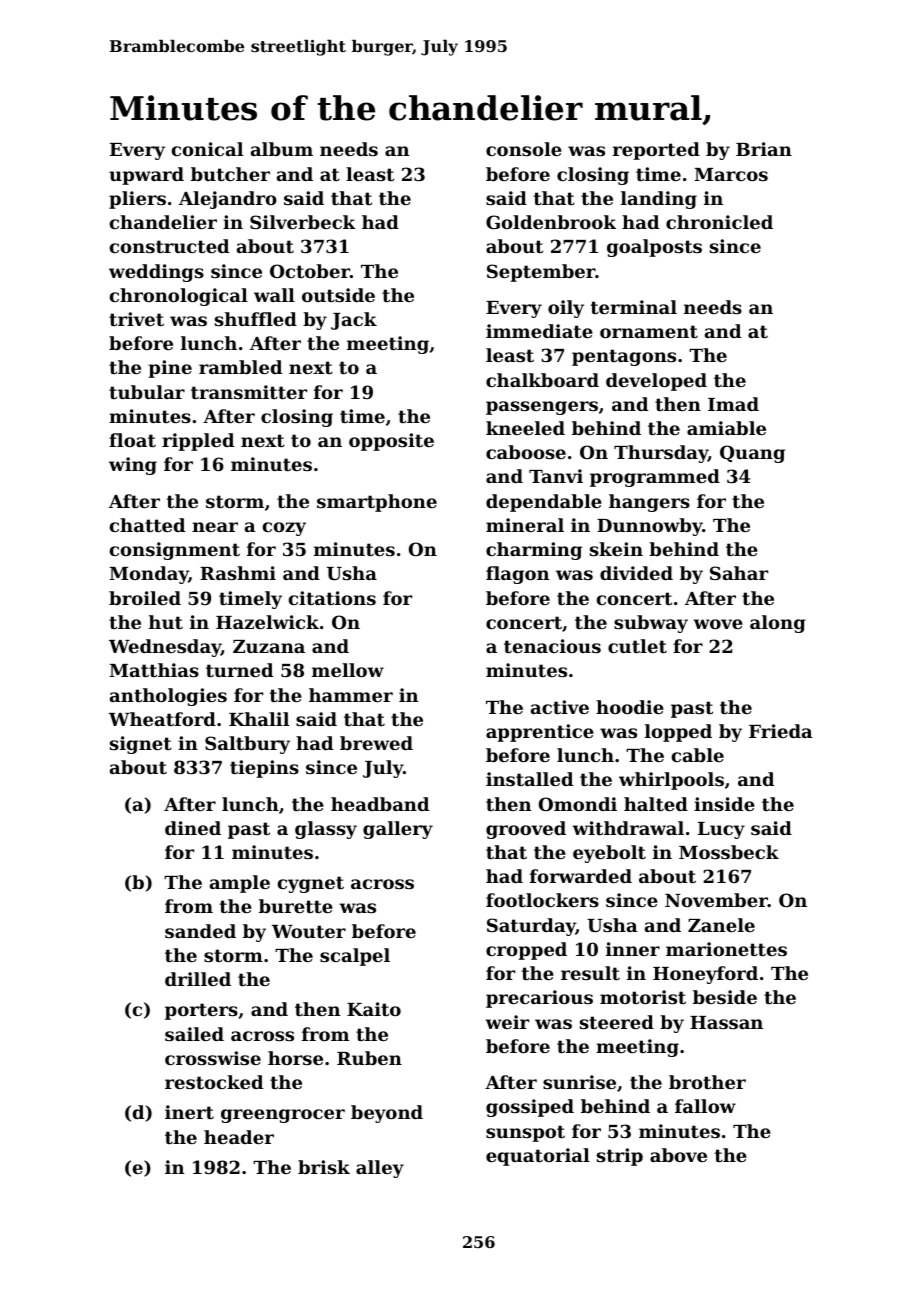 This screenshot has width=924, height=1314. I want to click on trivet, so click(136, 319).
